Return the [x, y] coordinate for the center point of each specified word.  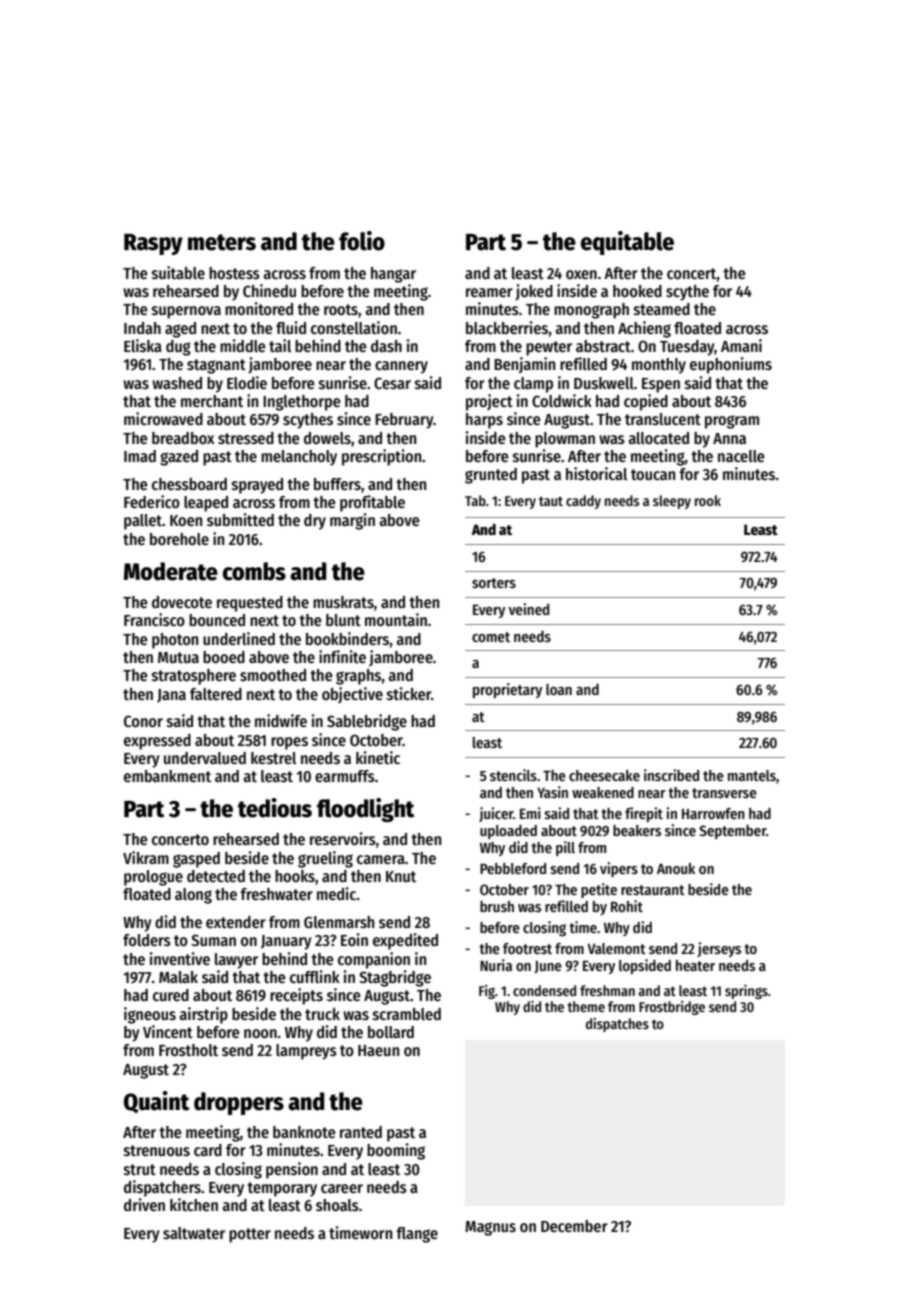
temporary [282, 1189]
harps [484, 421]
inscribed [671, 775]
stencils [513, 775]
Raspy [153, 244]
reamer [489, 292]
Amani [741, 345]
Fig [487, 992]
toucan [653, 474]
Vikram [146, 857]
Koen [186, 520]
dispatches [617, 1025]
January [286, 942]
